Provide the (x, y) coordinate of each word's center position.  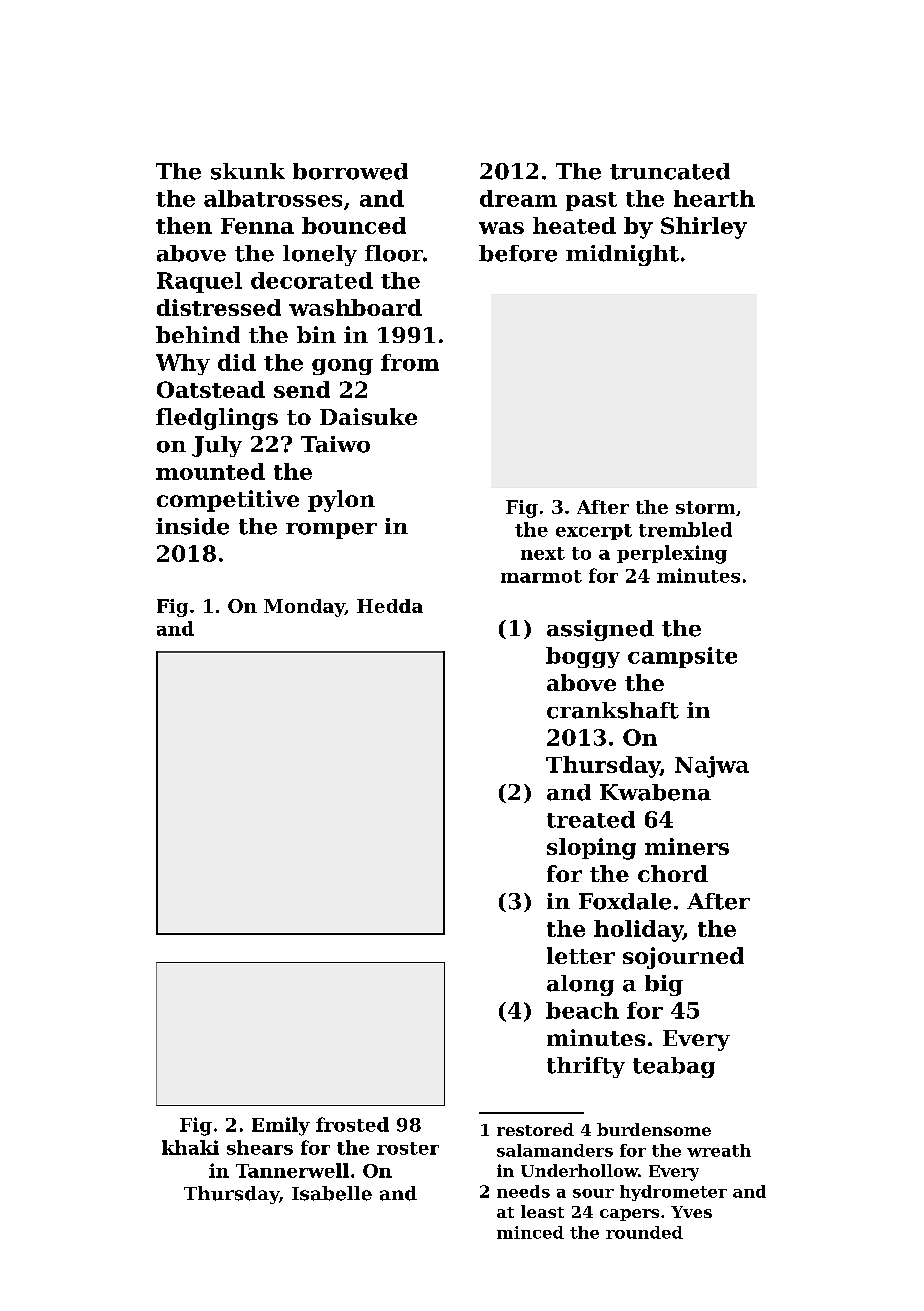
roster (408, 1148)
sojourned (683, 958)
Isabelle (332, 1193)
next (543, 553)
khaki (190, 1147)
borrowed (350, 171)
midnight (622, 255)
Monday (304, 608)
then (184, 225)
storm (705, 507)
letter (581, 955)
